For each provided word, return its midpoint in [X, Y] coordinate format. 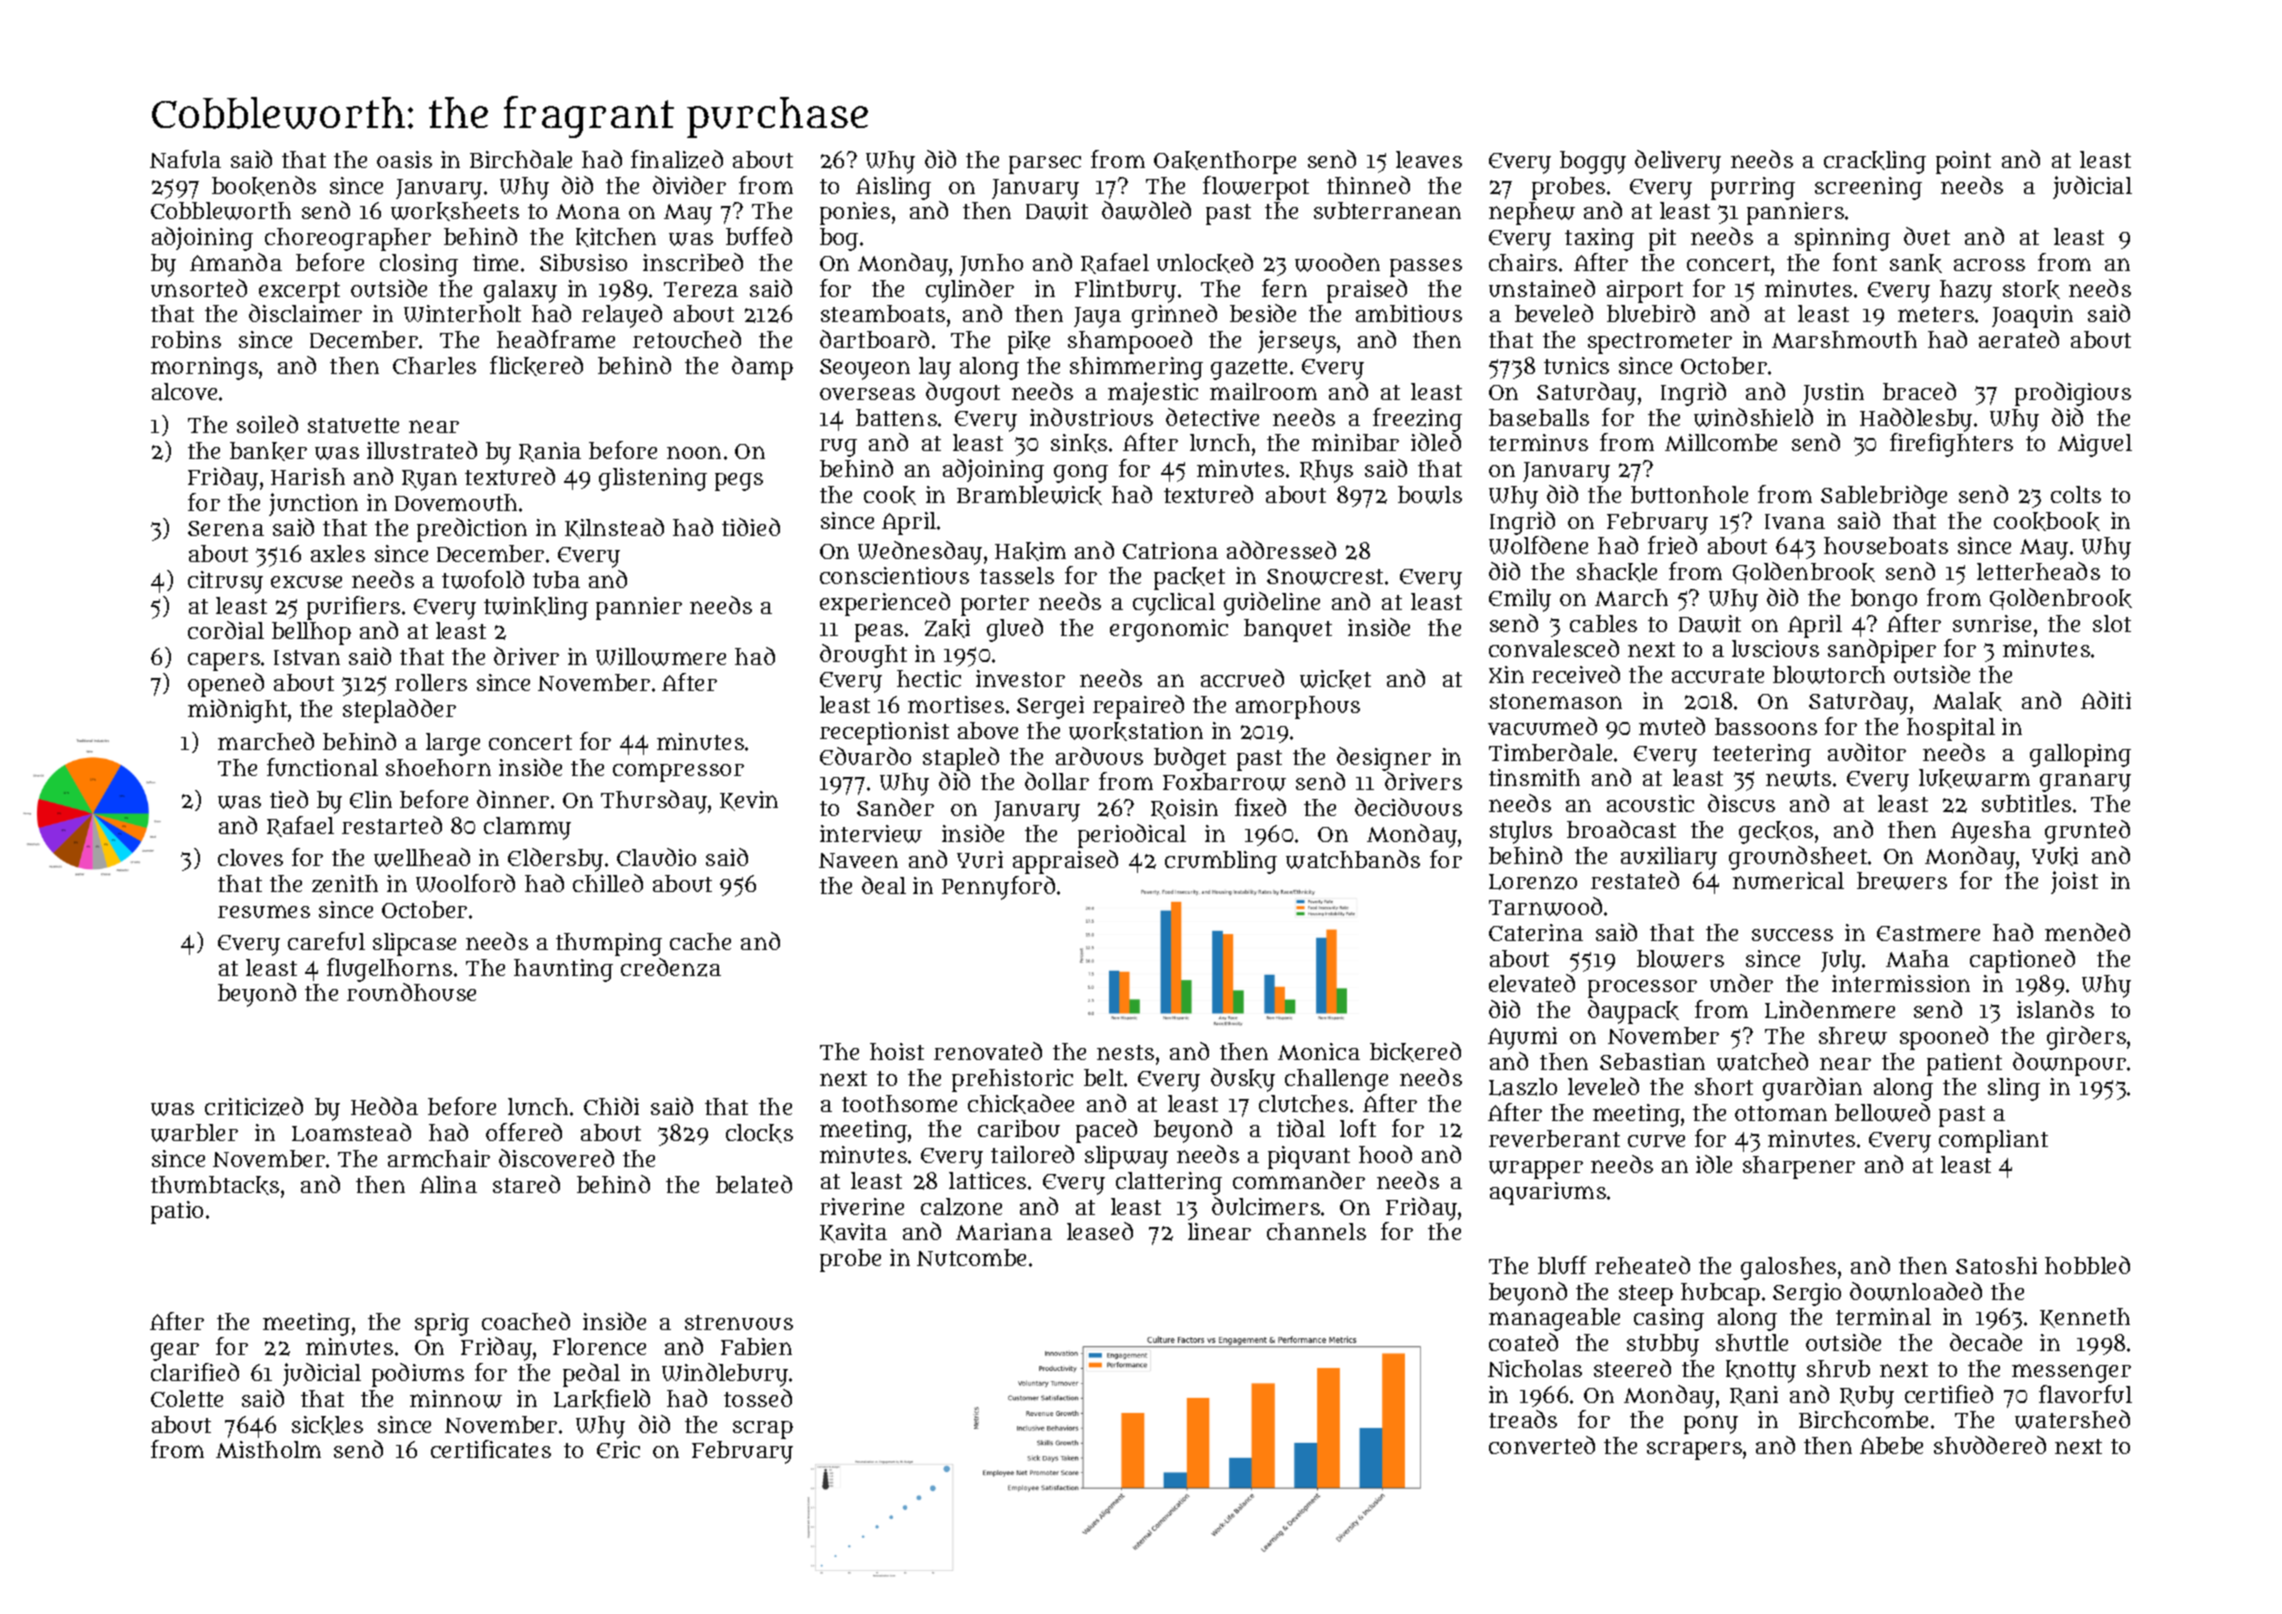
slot [2112, 623]
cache [700, 941]
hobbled [2087, 1265]
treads [1523, 1419]
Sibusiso [583, 262]
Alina [448, 1184]
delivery [1678, 162]
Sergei [1050, 707]
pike [1029, 342]
